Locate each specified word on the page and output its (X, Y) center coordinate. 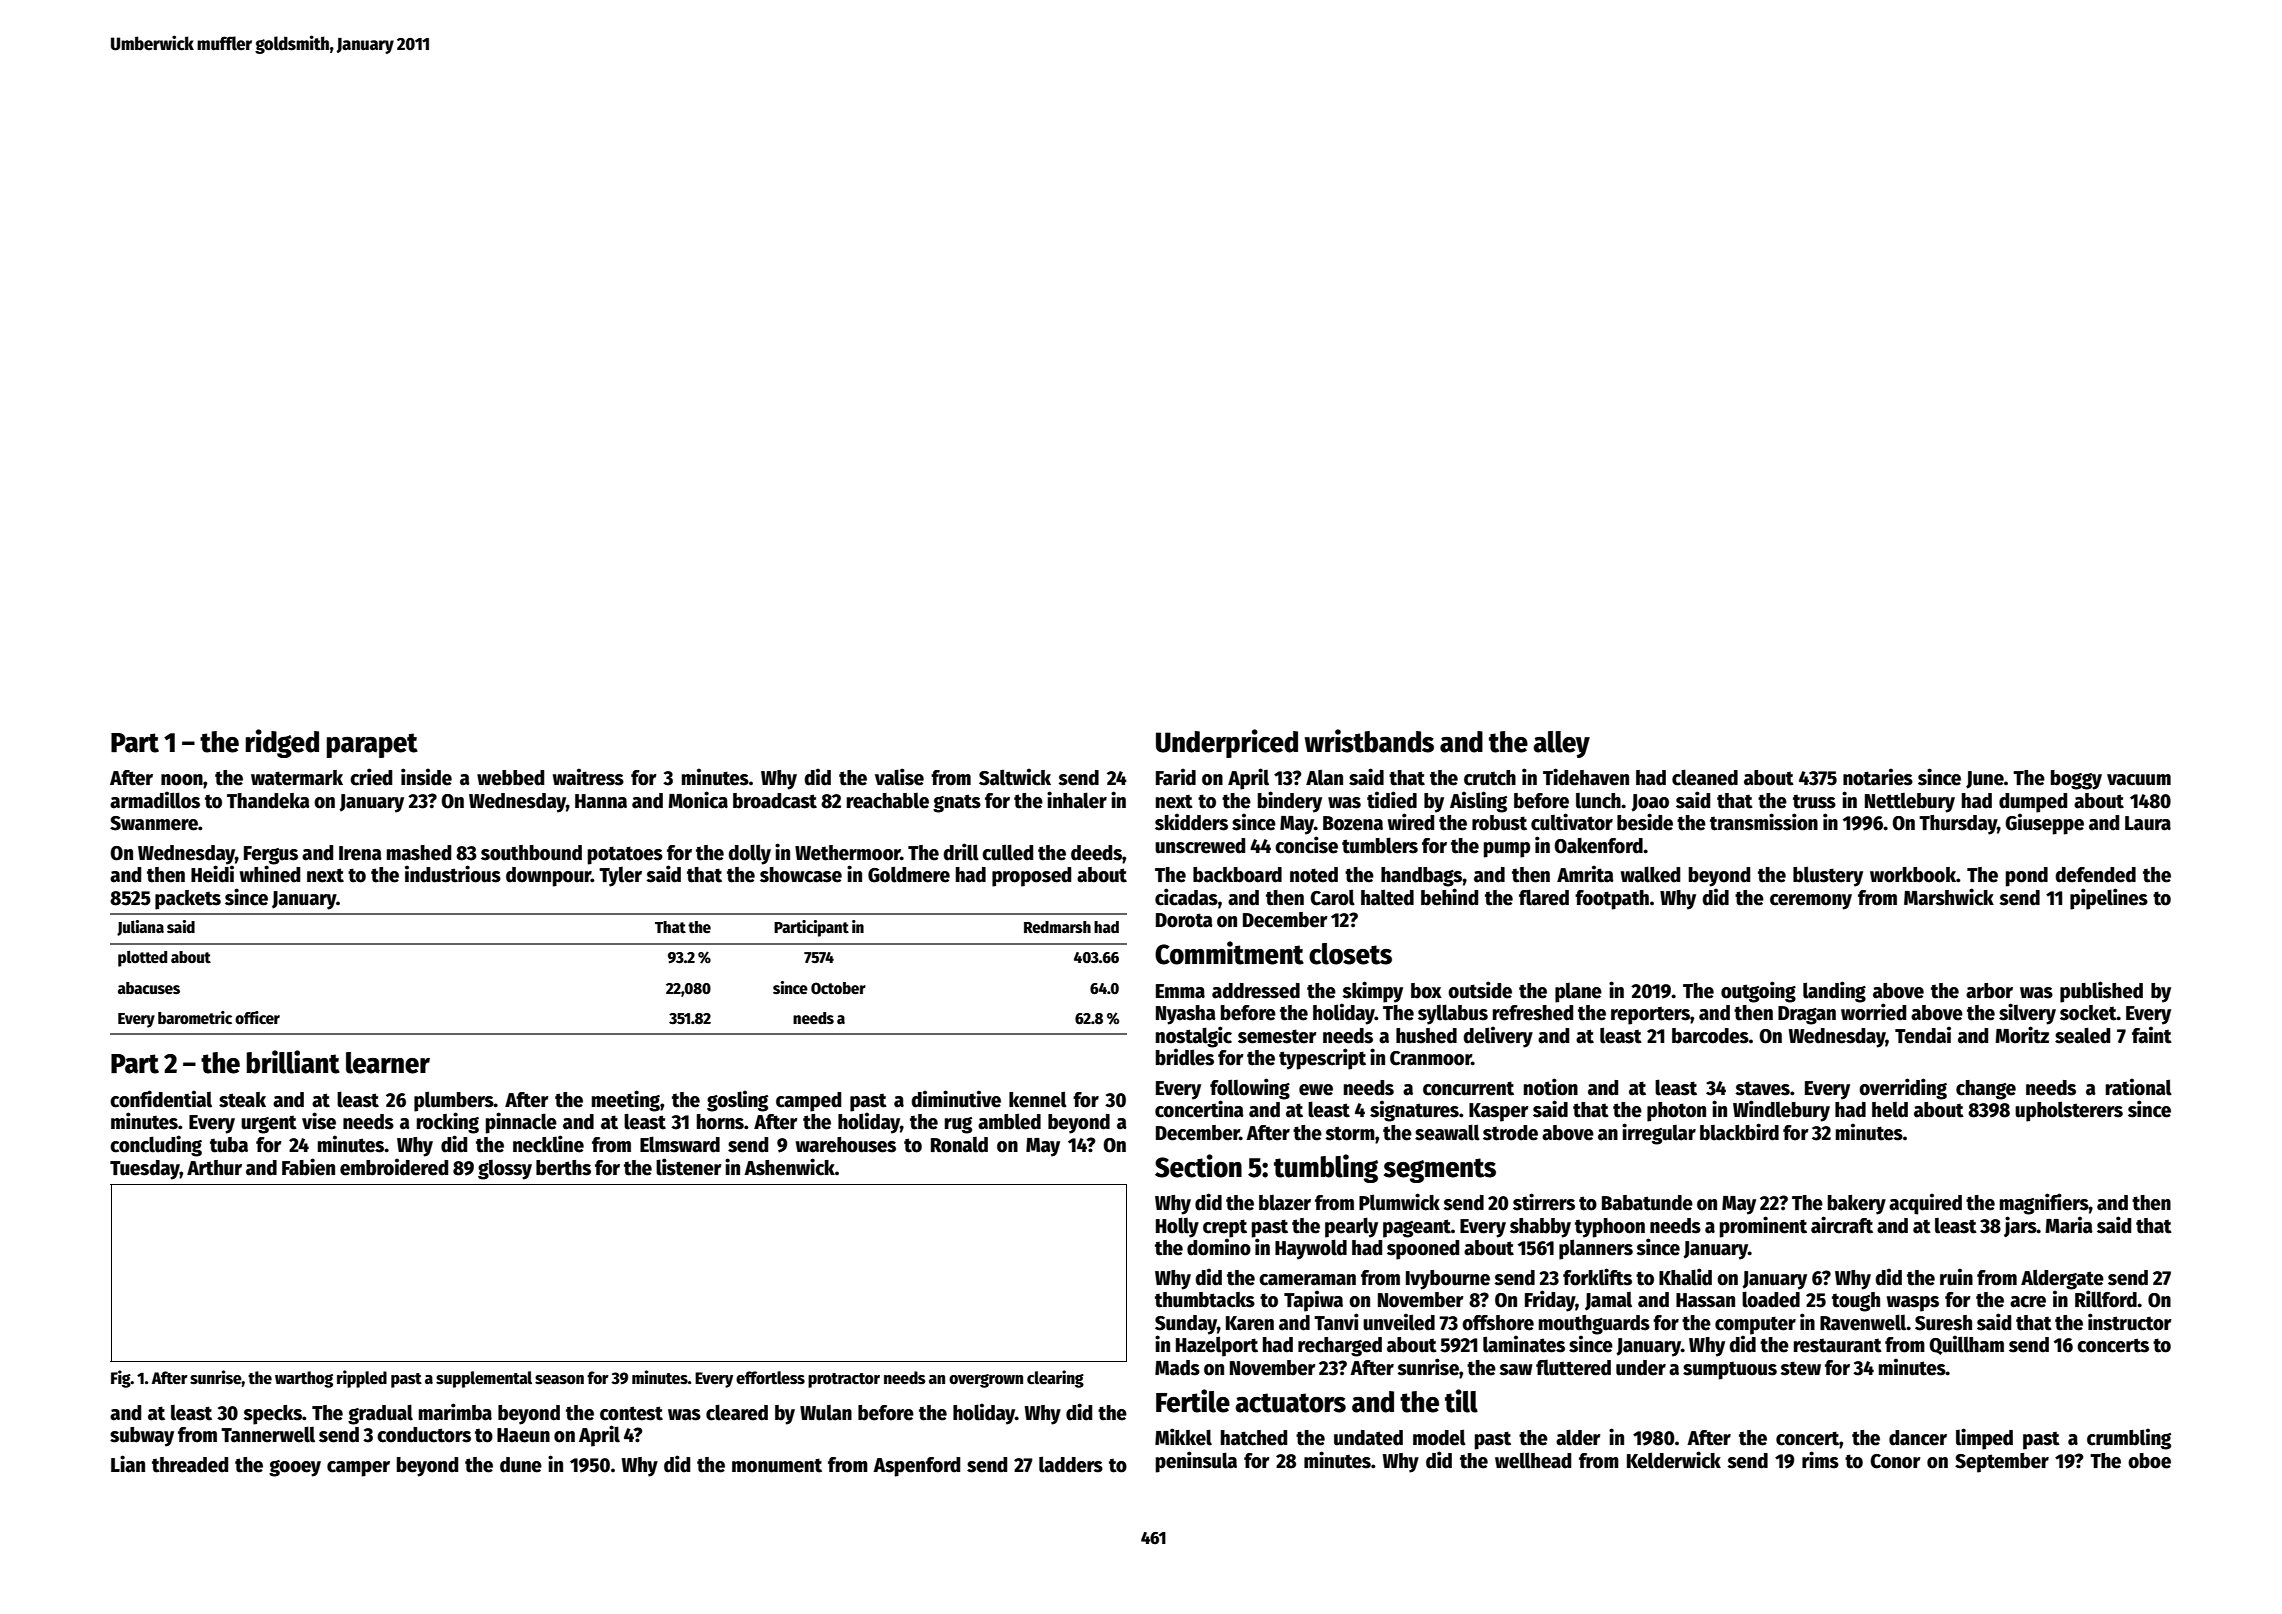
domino (1219, 1247)
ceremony (1811, 902)
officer (257, 1018)
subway (142, 1437)
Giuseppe (2044, 824)
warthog (304, 1379)
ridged (282, 743)
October (838, 988)
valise (899, 777)
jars (2020, 1226)
